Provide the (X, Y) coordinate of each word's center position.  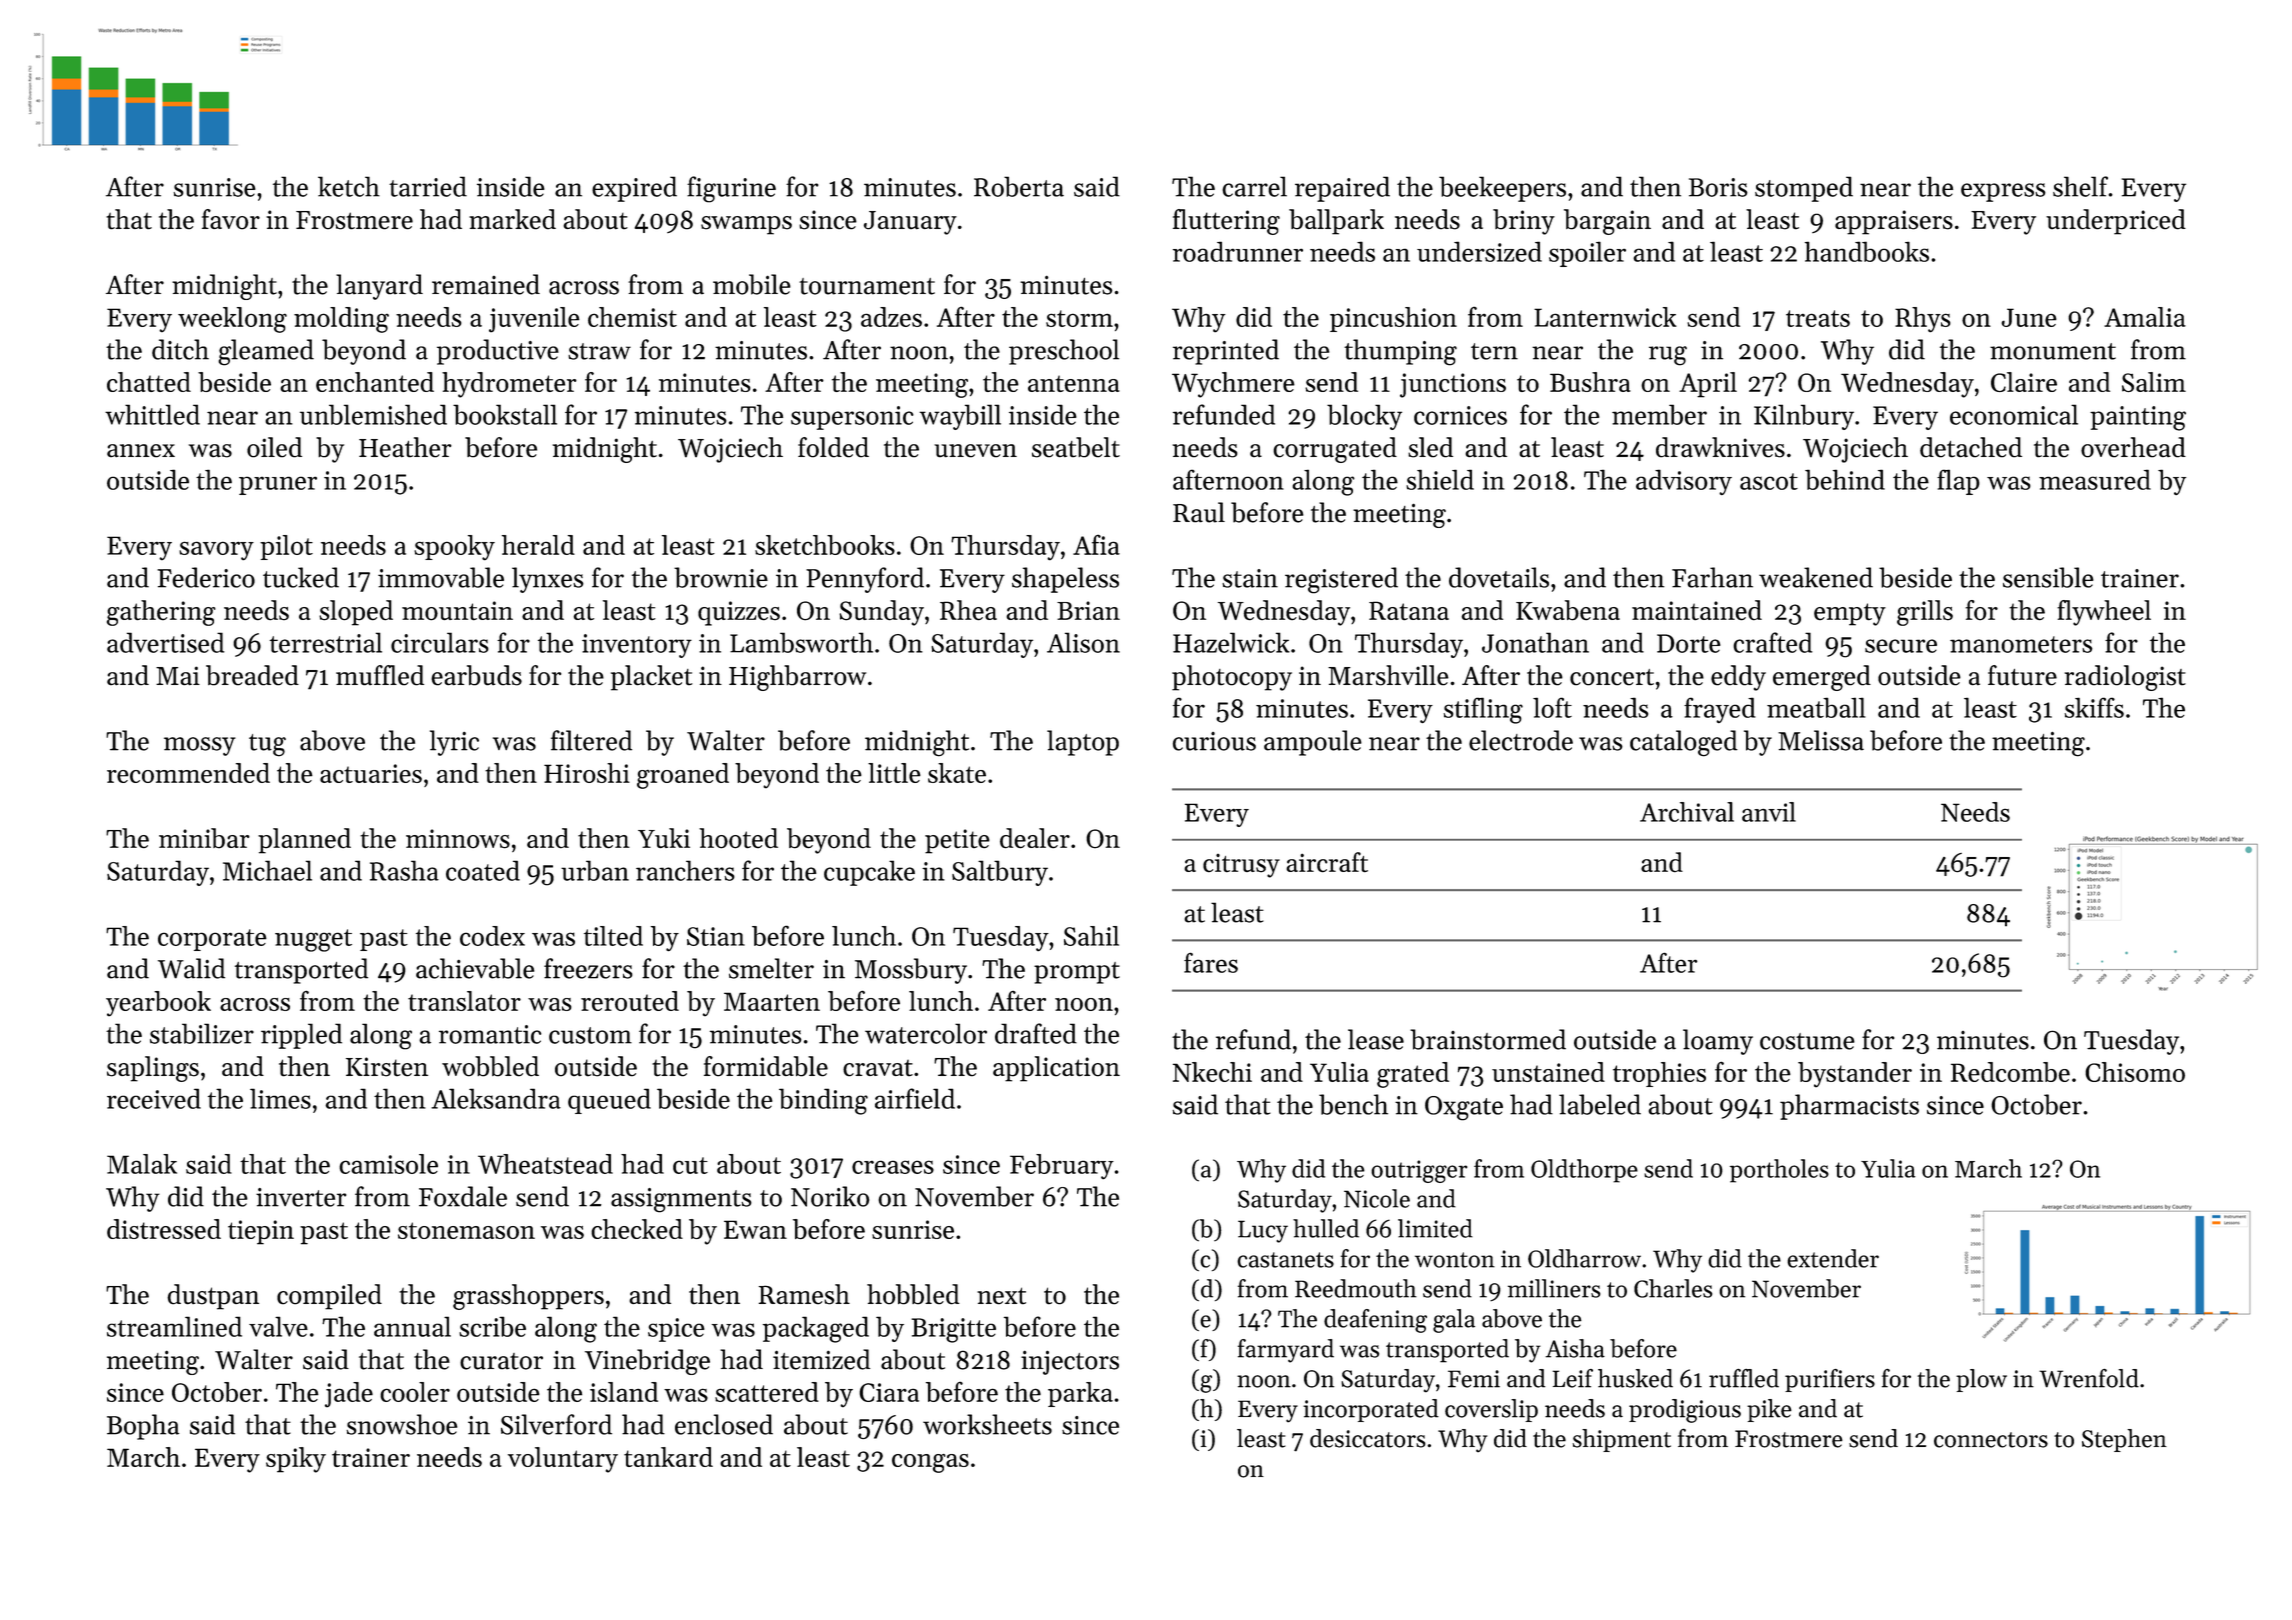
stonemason (466, 1230)
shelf (2080, 186)
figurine (731, 189)
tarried (428, 186)
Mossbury (911, 971)
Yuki (664, 838)
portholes (1779, 1171)
